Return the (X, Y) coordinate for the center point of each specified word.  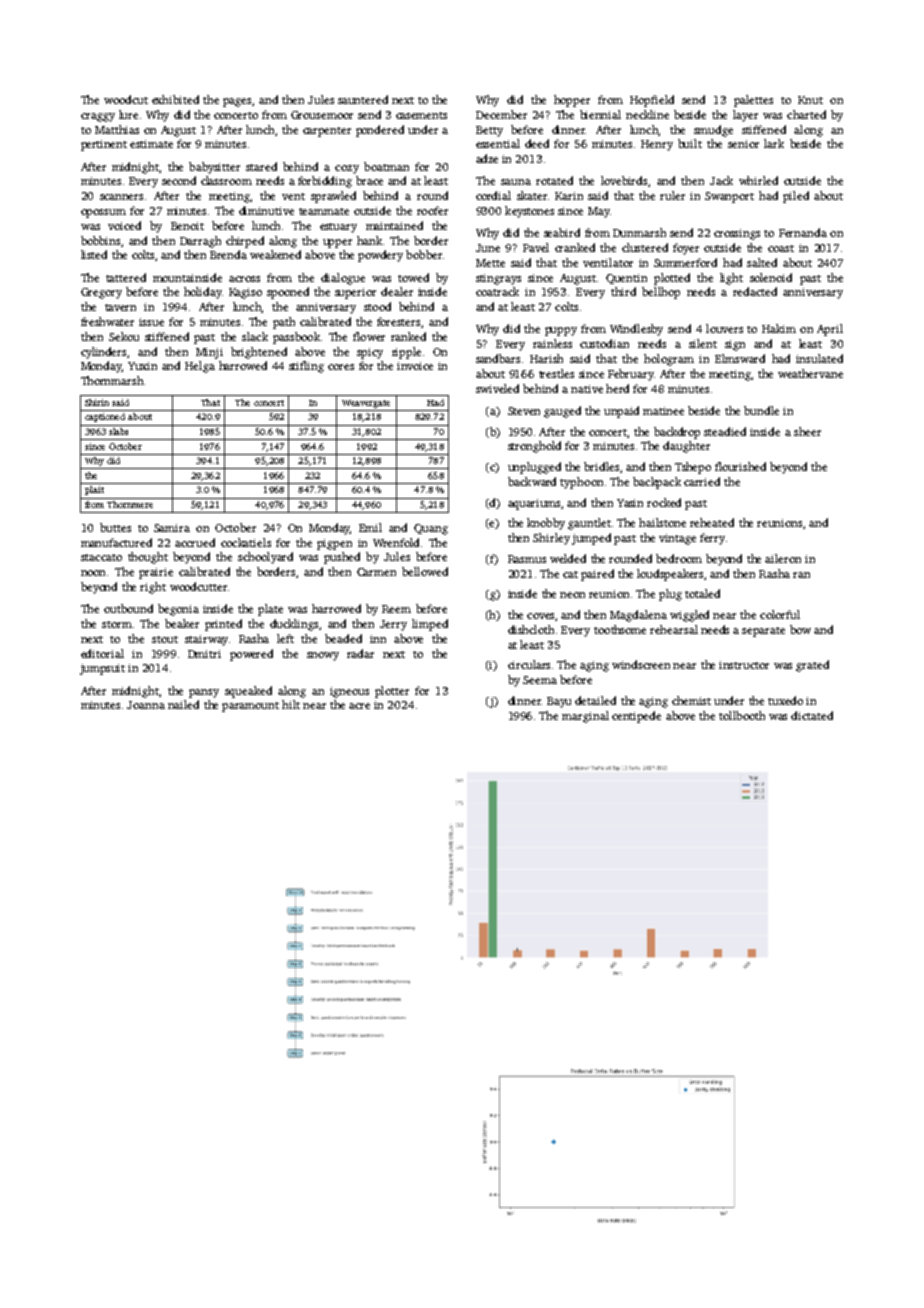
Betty (489, 131)
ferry (712, 539)
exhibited (175, 99)
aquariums (535, 504)
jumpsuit (102, 669)
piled (796, 197)
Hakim (779, 328)
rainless (552, 343)
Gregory (101, 293)
